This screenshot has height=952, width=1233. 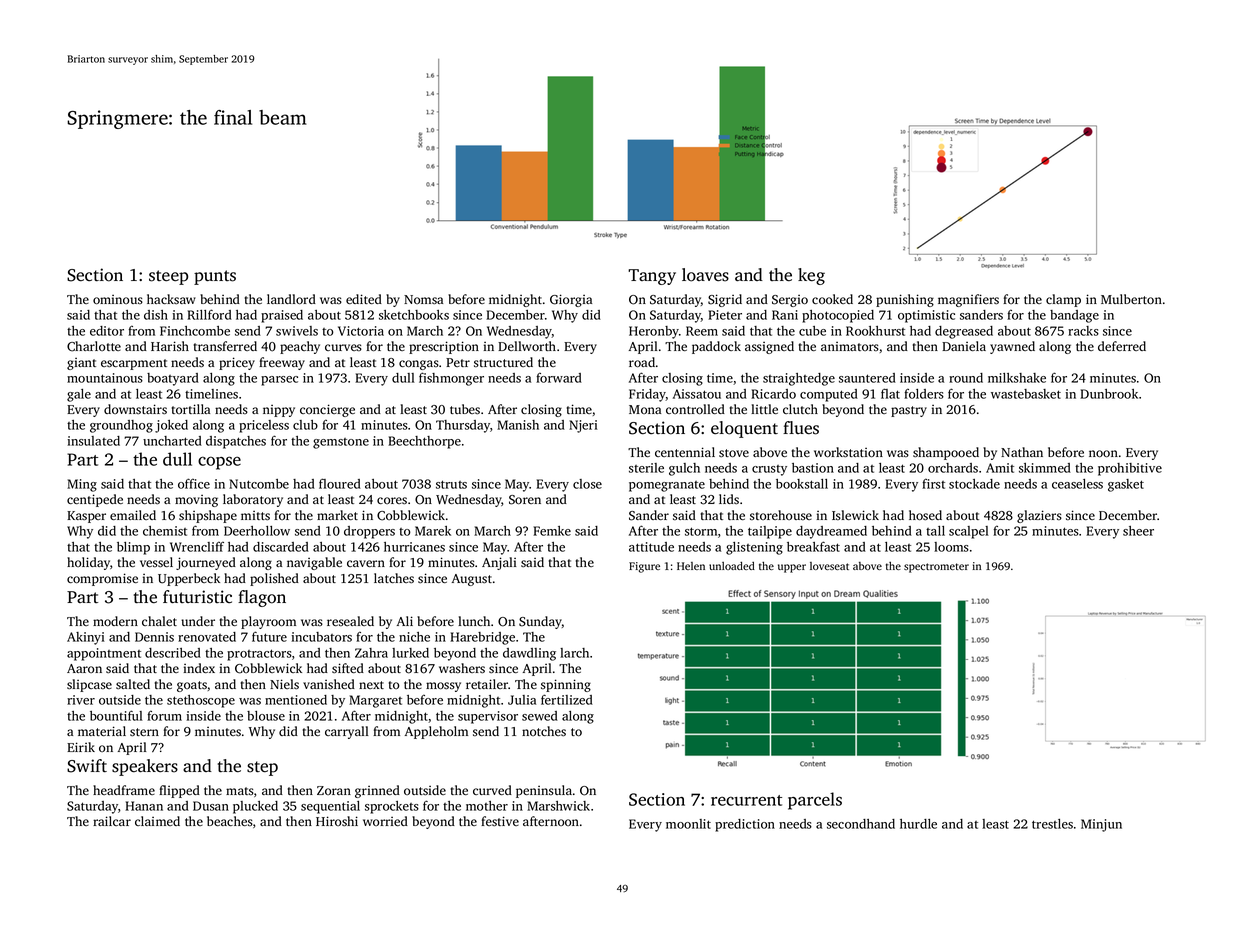 What do you see at coordinates (215, 277) in the screenshot?
I see `punts` at bounding box center [215, 277].
